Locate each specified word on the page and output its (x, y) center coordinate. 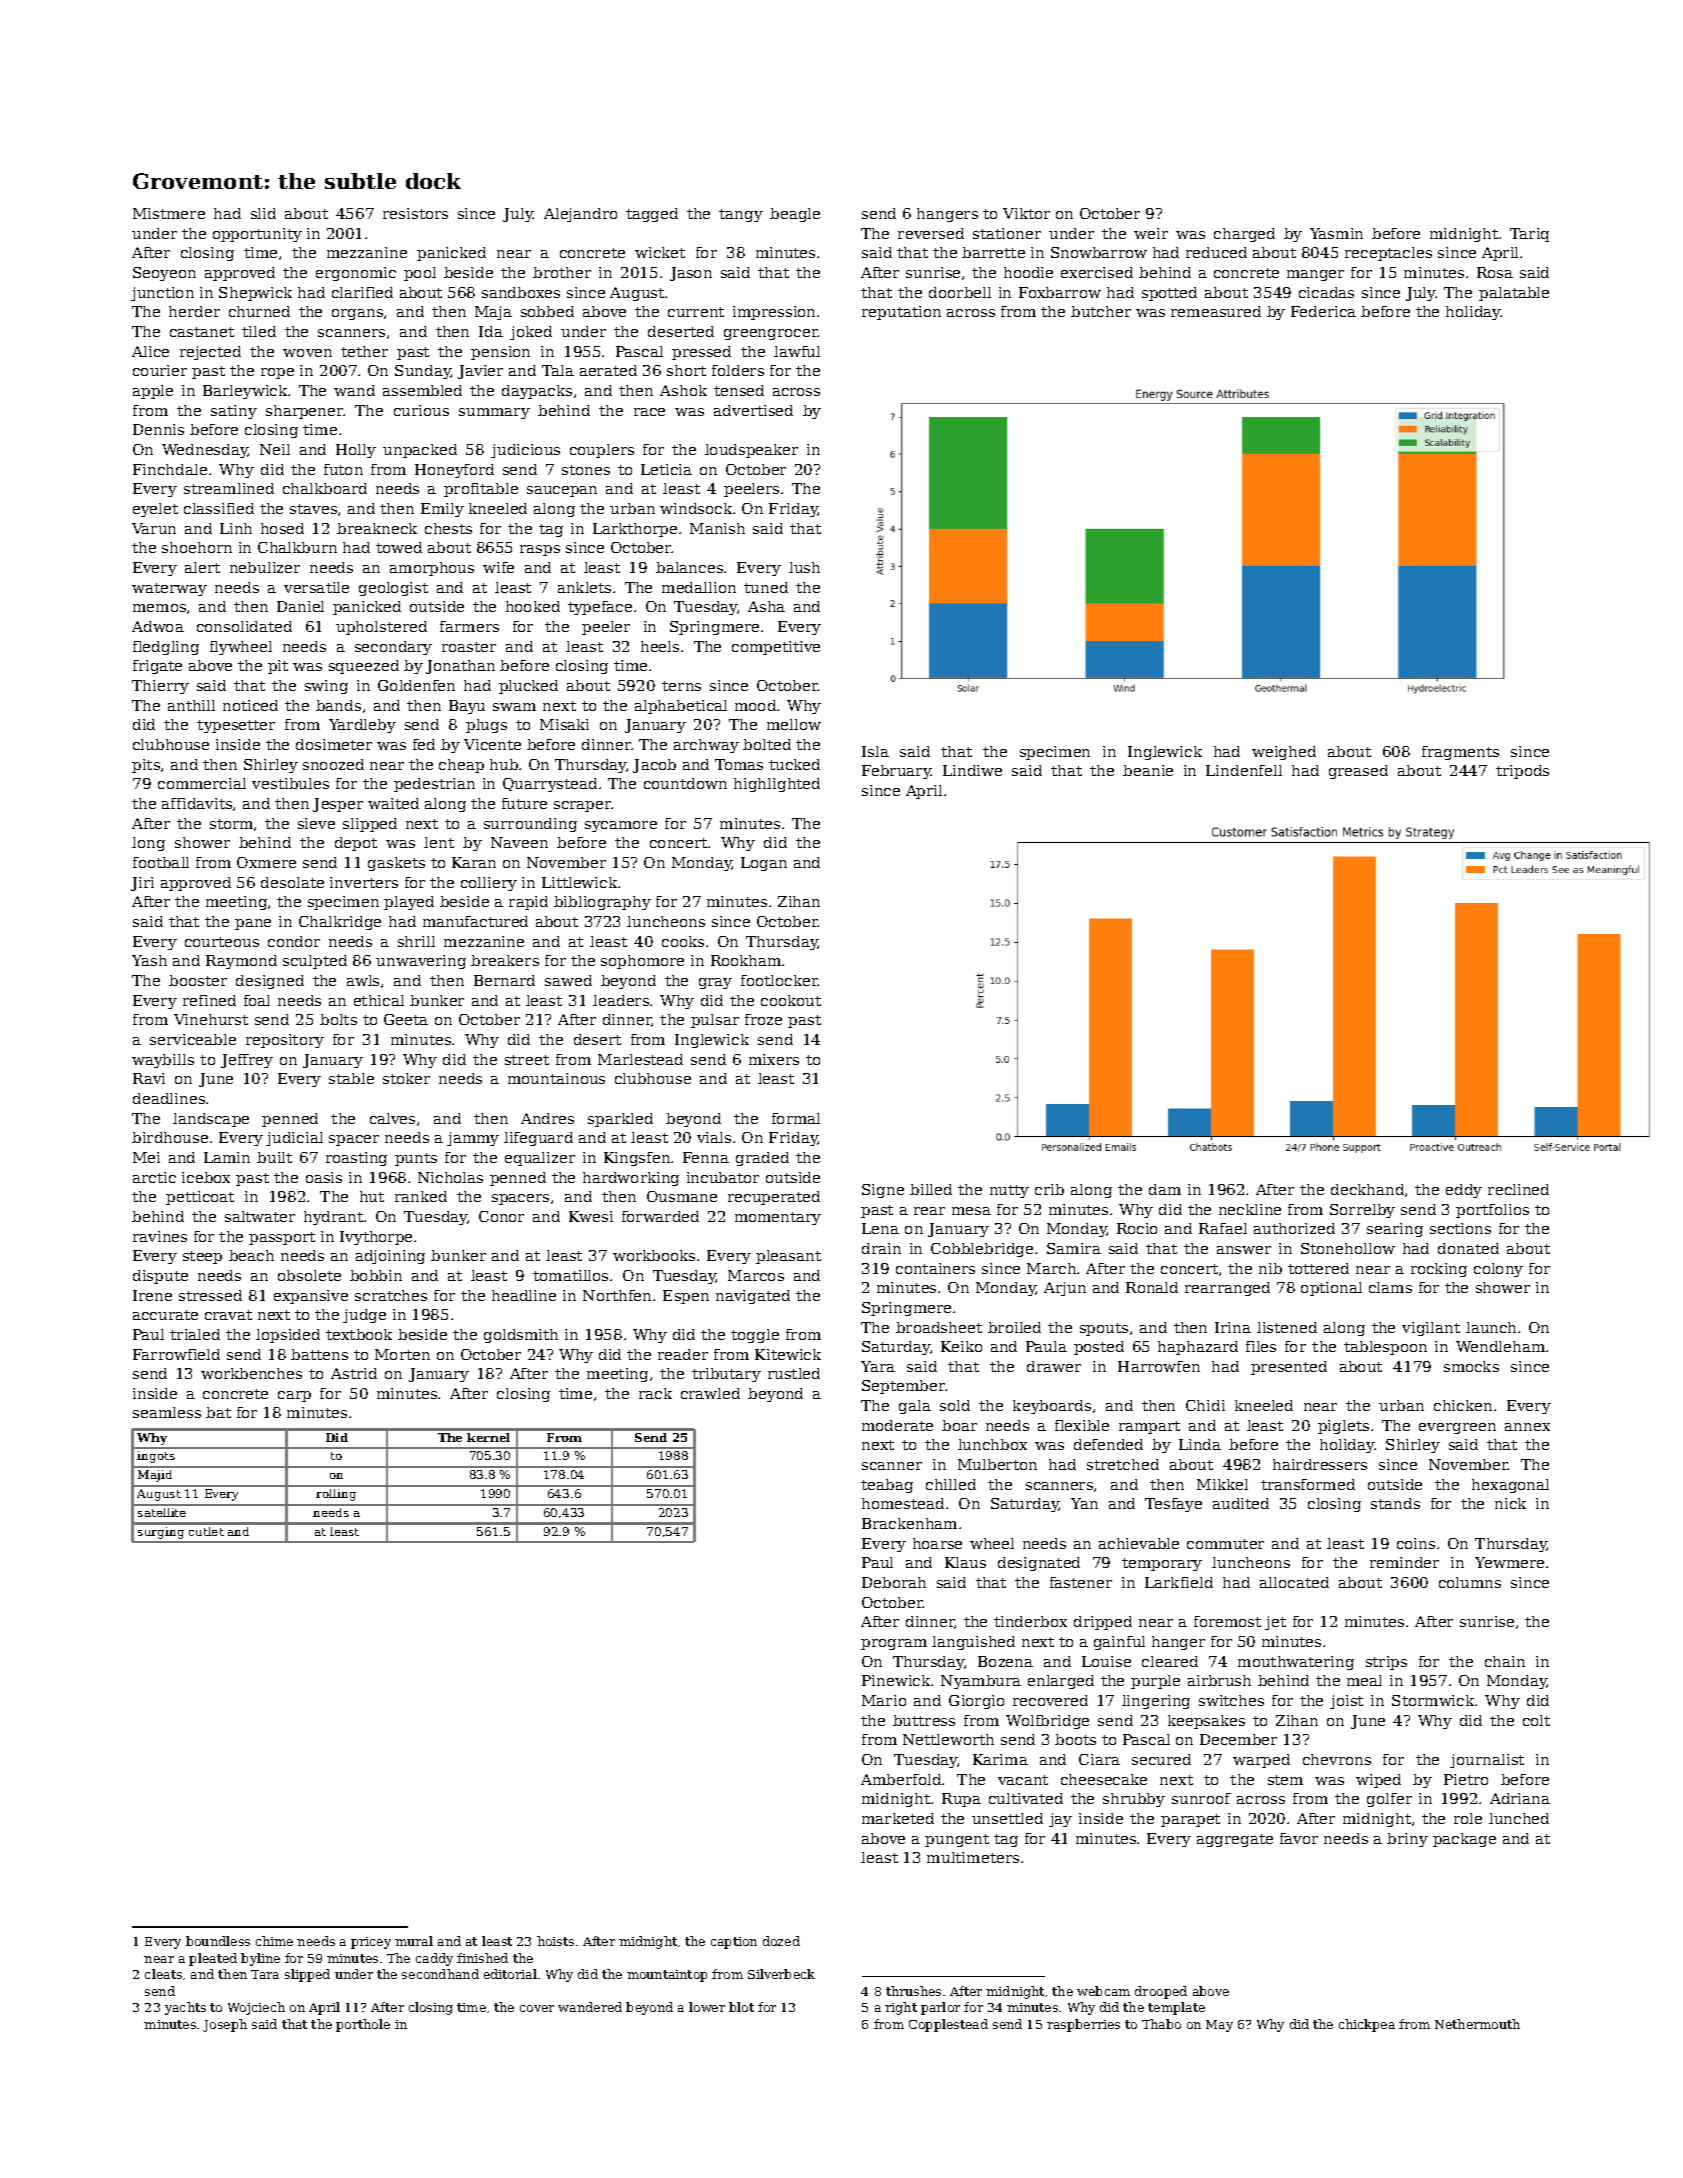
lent (439, 842)
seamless (167, 1412)
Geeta (406, 1019)
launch (1491, 1327)
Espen (686, 1297)
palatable (1514, 294)
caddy (434, 1959)
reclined (1518, 1189)
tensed (739, 390)
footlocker (779, 980)
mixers (774, 1059)
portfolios (1492, 1211)
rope (277, 373)
